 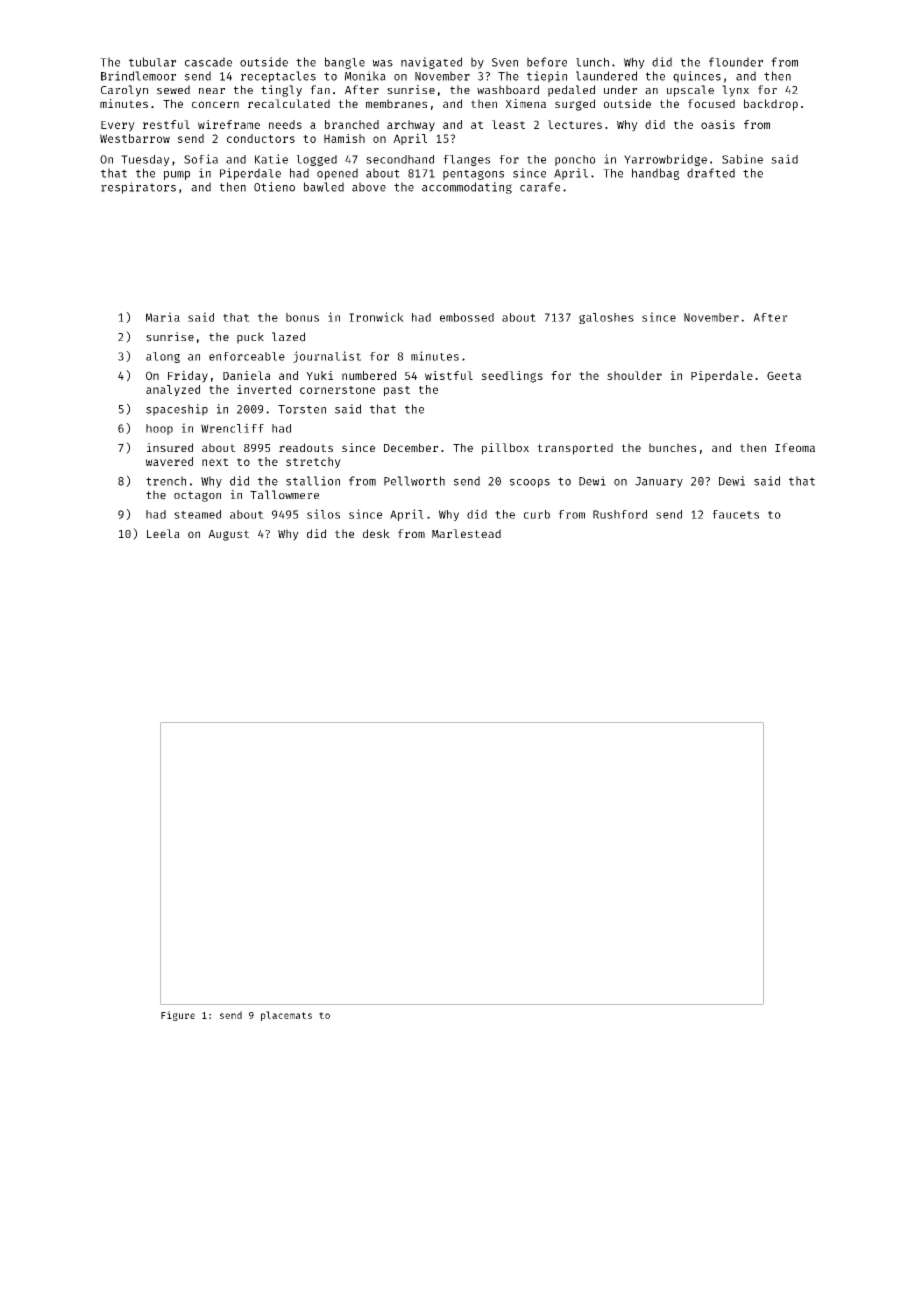 I want to click on respirators, so click(x=138, y=188).
